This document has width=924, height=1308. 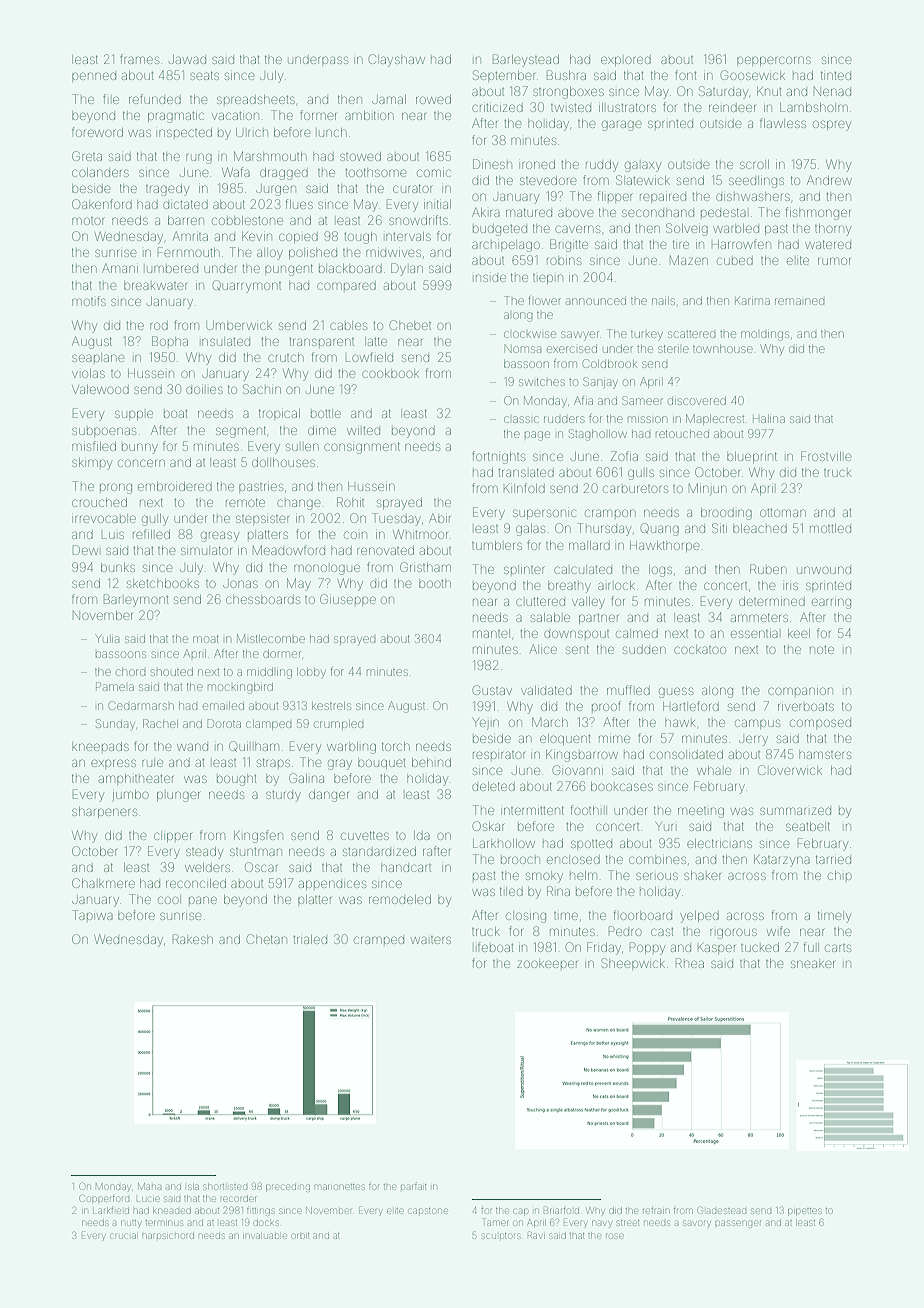 What do you see at coordinates (626, 61) in the document?
I see `explored` at bounding box center [626, 61].
